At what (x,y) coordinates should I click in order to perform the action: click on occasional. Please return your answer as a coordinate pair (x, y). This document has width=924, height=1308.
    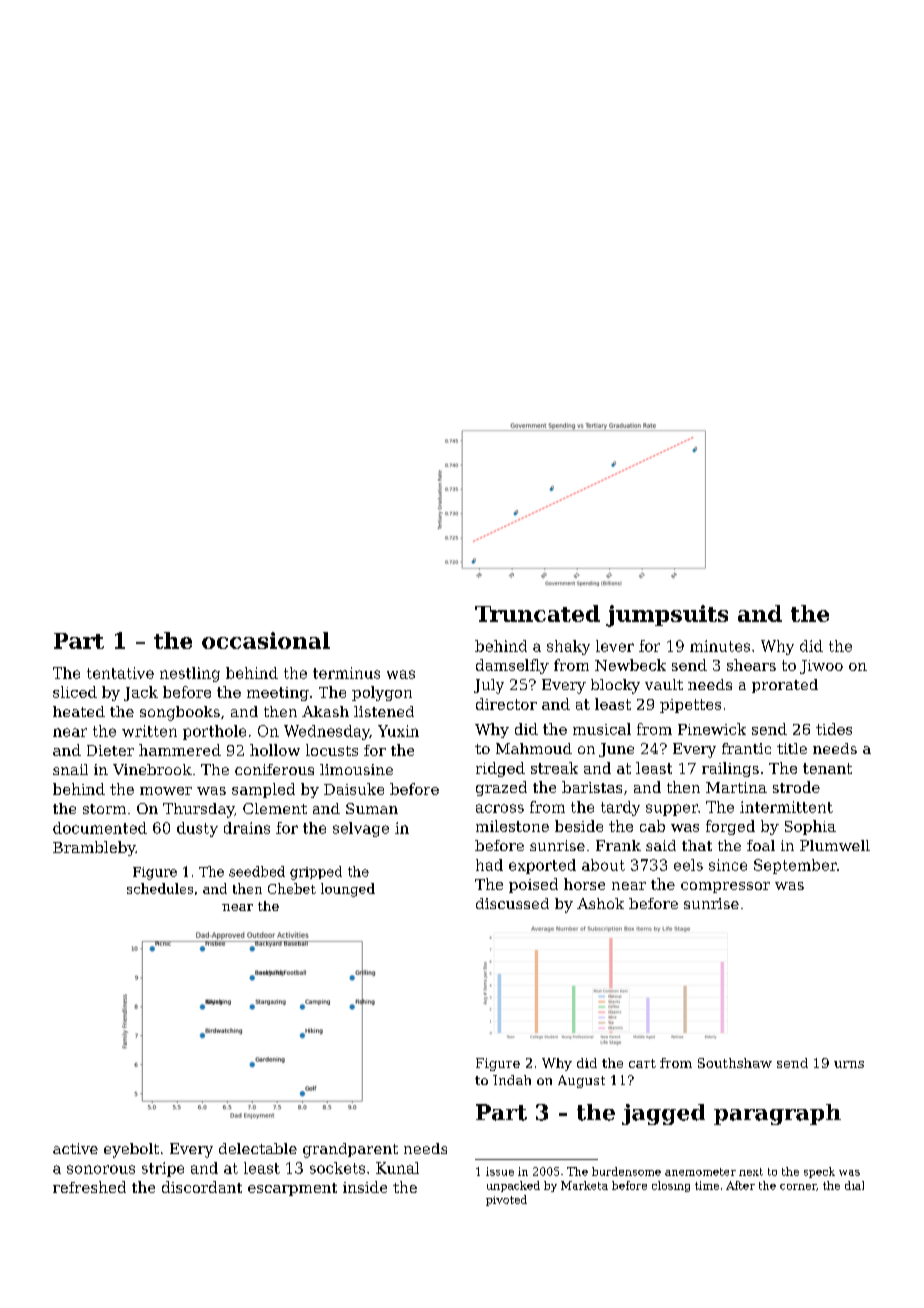
    Looking at the image, I should click on (266, 640).
